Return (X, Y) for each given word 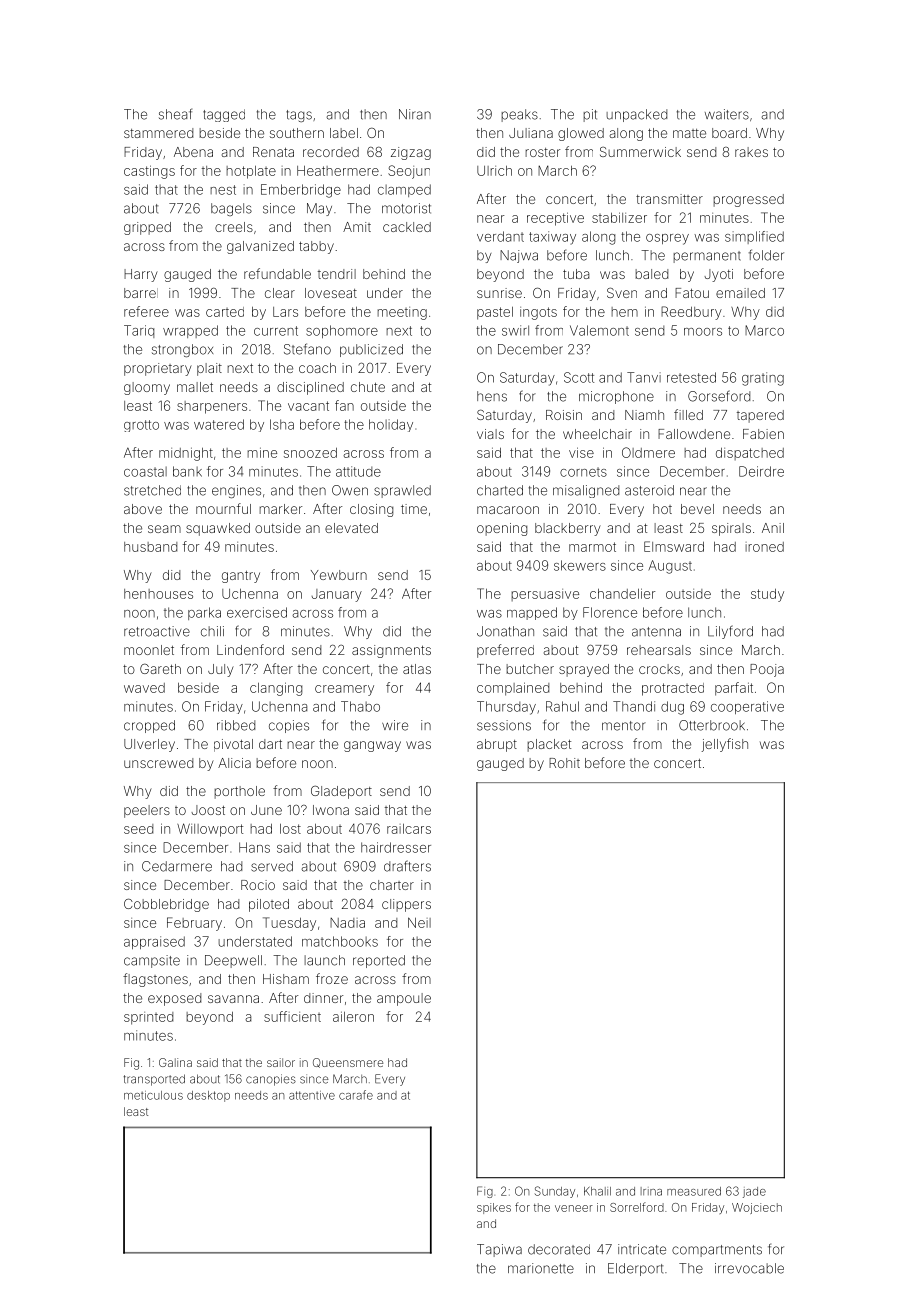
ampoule (404, 999)
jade (754, 1192)
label (344, 133)
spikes (494, 1208)
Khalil (597, 1191)
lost (290, 829)
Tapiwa (499, 1250)
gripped (147, 228)
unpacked (636, 115)
